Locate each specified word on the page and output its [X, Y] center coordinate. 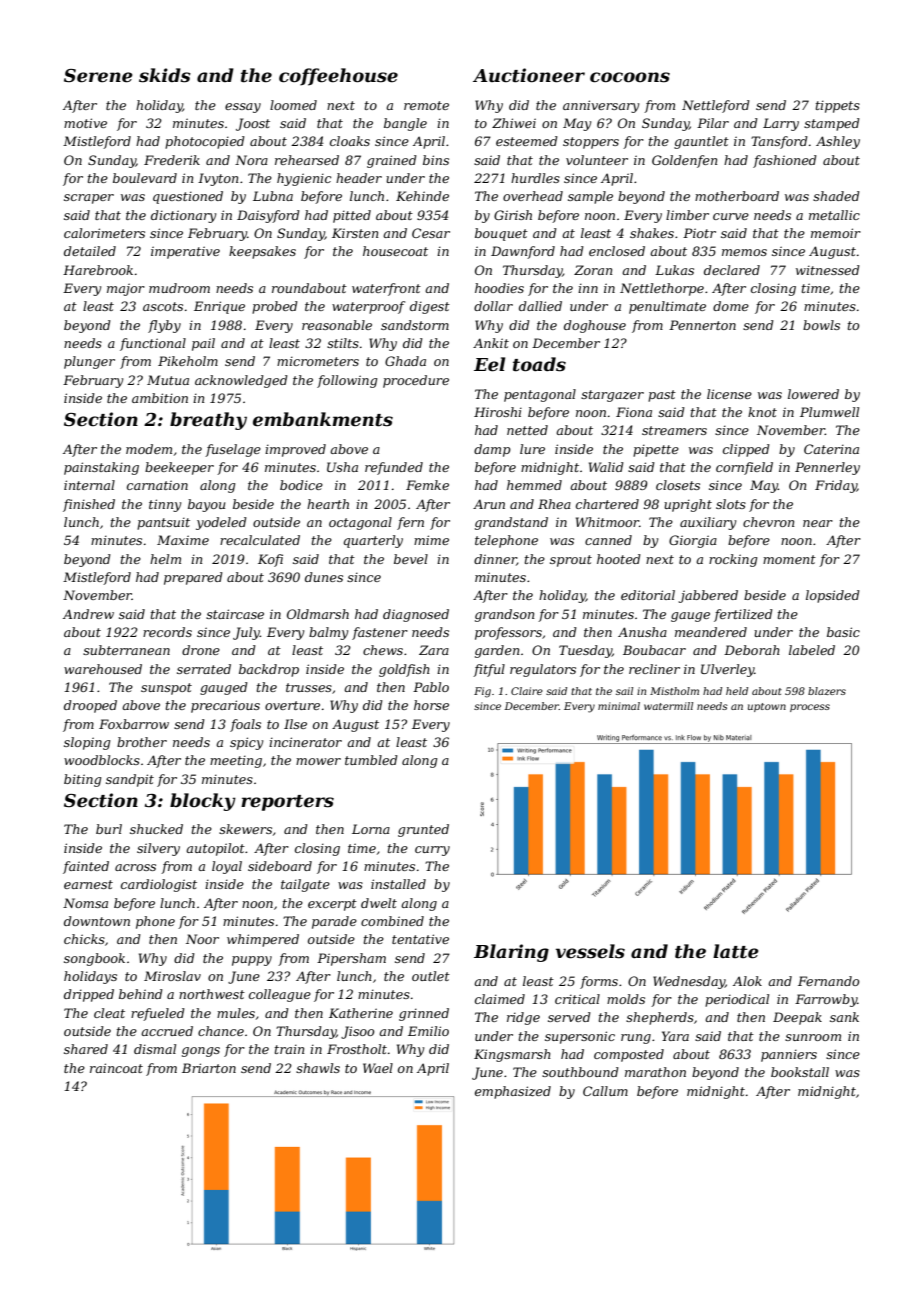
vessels [590, 951]
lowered [813, 394]
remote [426, 105]
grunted [423, 830]
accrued [167, 1031]
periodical [737, 1000]
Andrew [88, 614]
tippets [838, 106]
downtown [97, 921]
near [818, 523]
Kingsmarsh [512, 1055]
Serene [98, 76]
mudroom [179, 288]
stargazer [612, 396]
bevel [411, 559]
